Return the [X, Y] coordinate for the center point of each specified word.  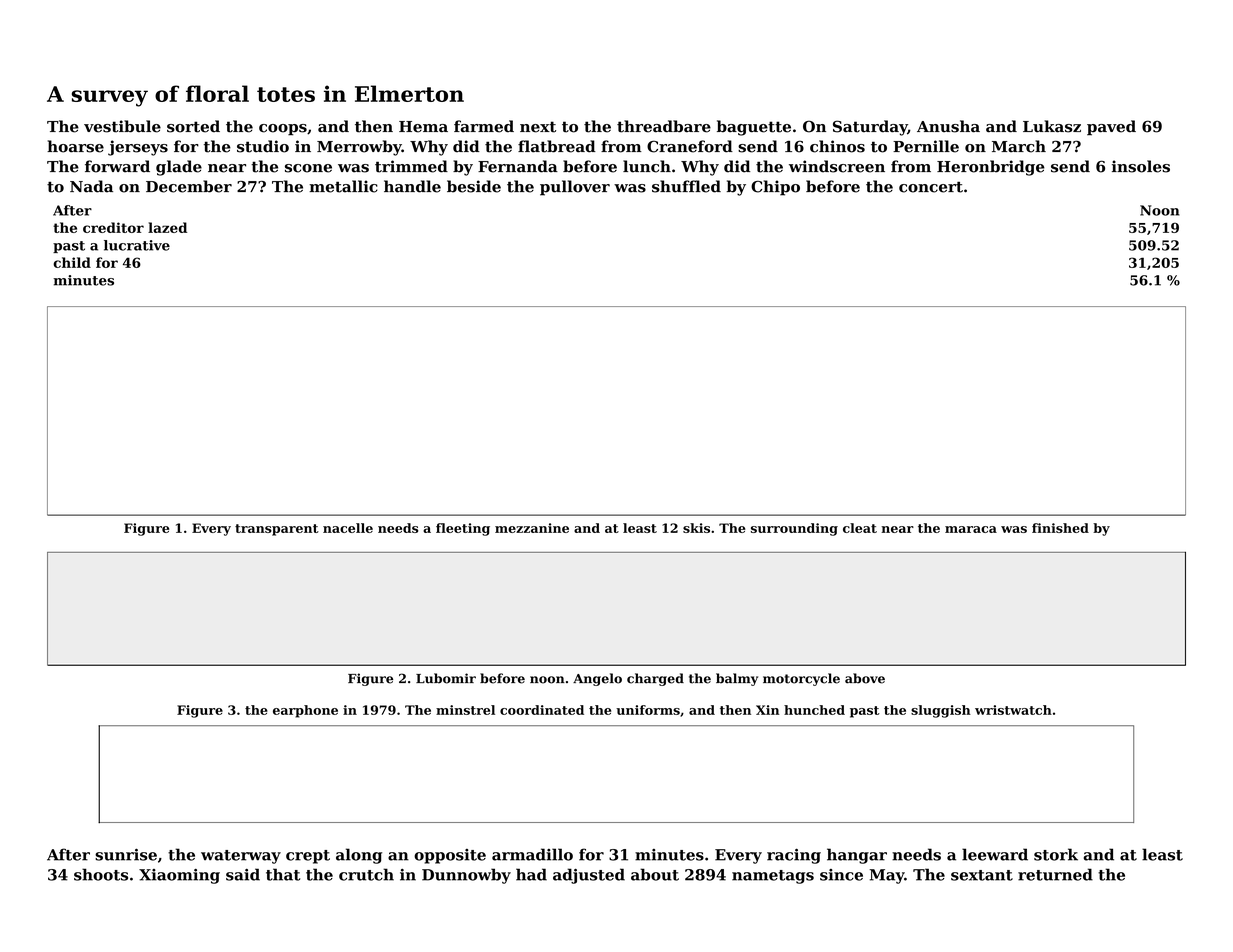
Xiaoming [179, 876]
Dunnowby [466, 876]
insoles [1141, 166]
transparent [277, 530]
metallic [343, 186]
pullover [575, 188]
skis [696, 528]
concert [931, 187]
